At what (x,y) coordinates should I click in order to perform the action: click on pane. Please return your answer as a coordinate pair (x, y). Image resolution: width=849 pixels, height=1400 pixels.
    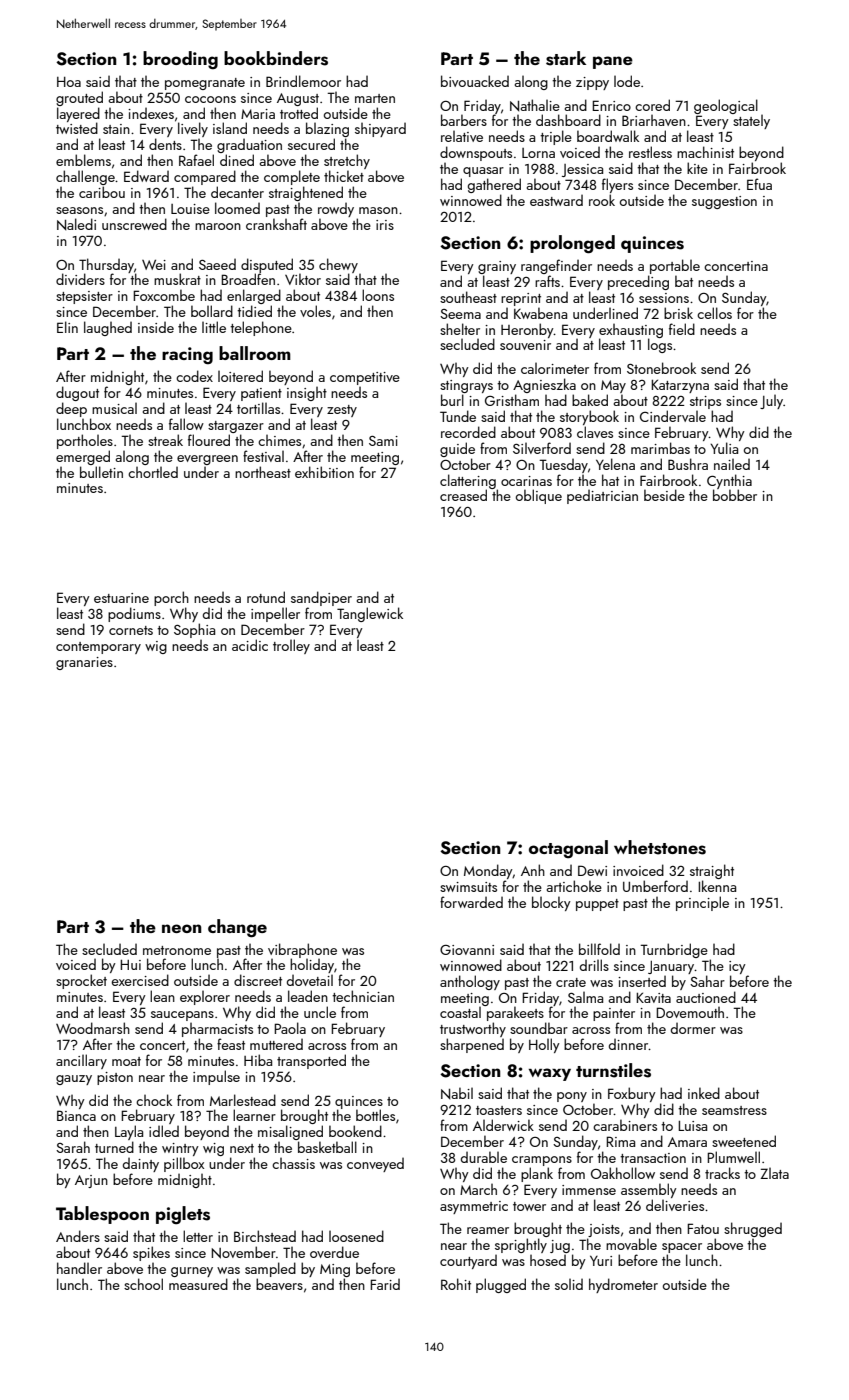
    Looking at the image, I should click on (613, 62).
